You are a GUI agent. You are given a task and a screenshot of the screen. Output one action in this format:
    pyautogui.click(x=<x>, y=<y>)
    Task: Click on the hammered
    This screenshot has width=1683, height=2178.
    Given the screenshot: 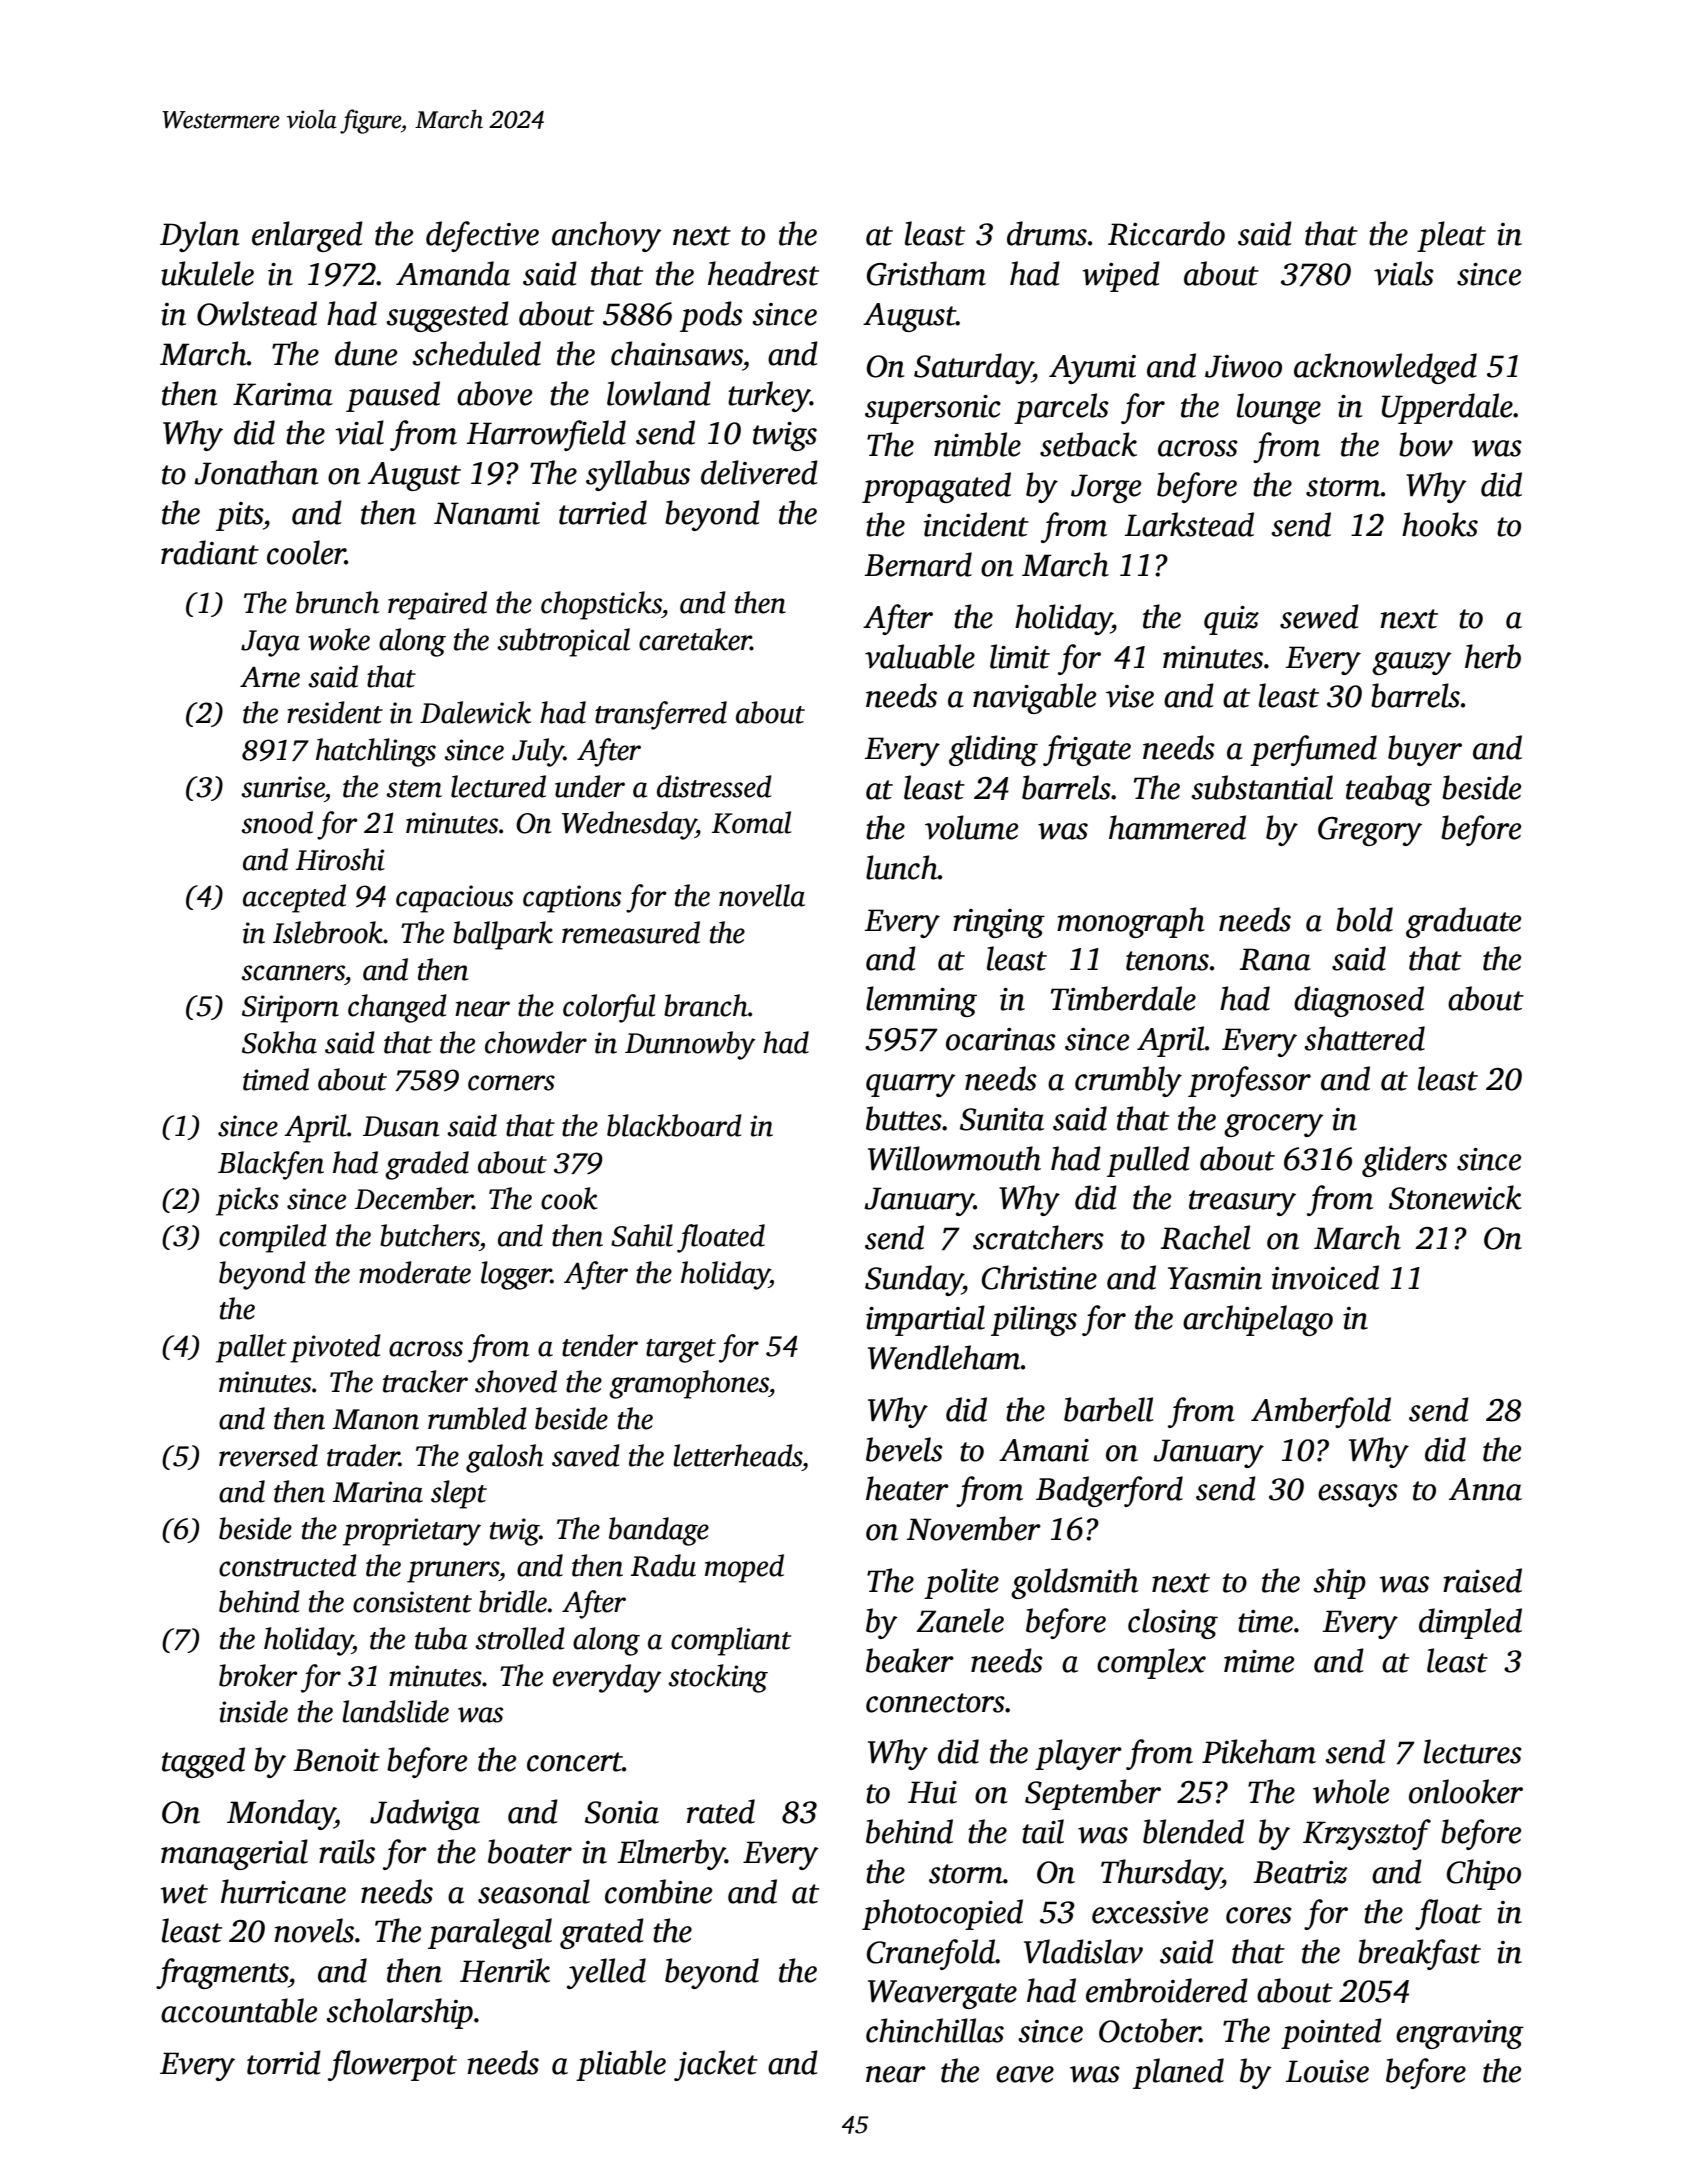 What is the action you would take?
    pyautogui.click(x=1177, y=827)
